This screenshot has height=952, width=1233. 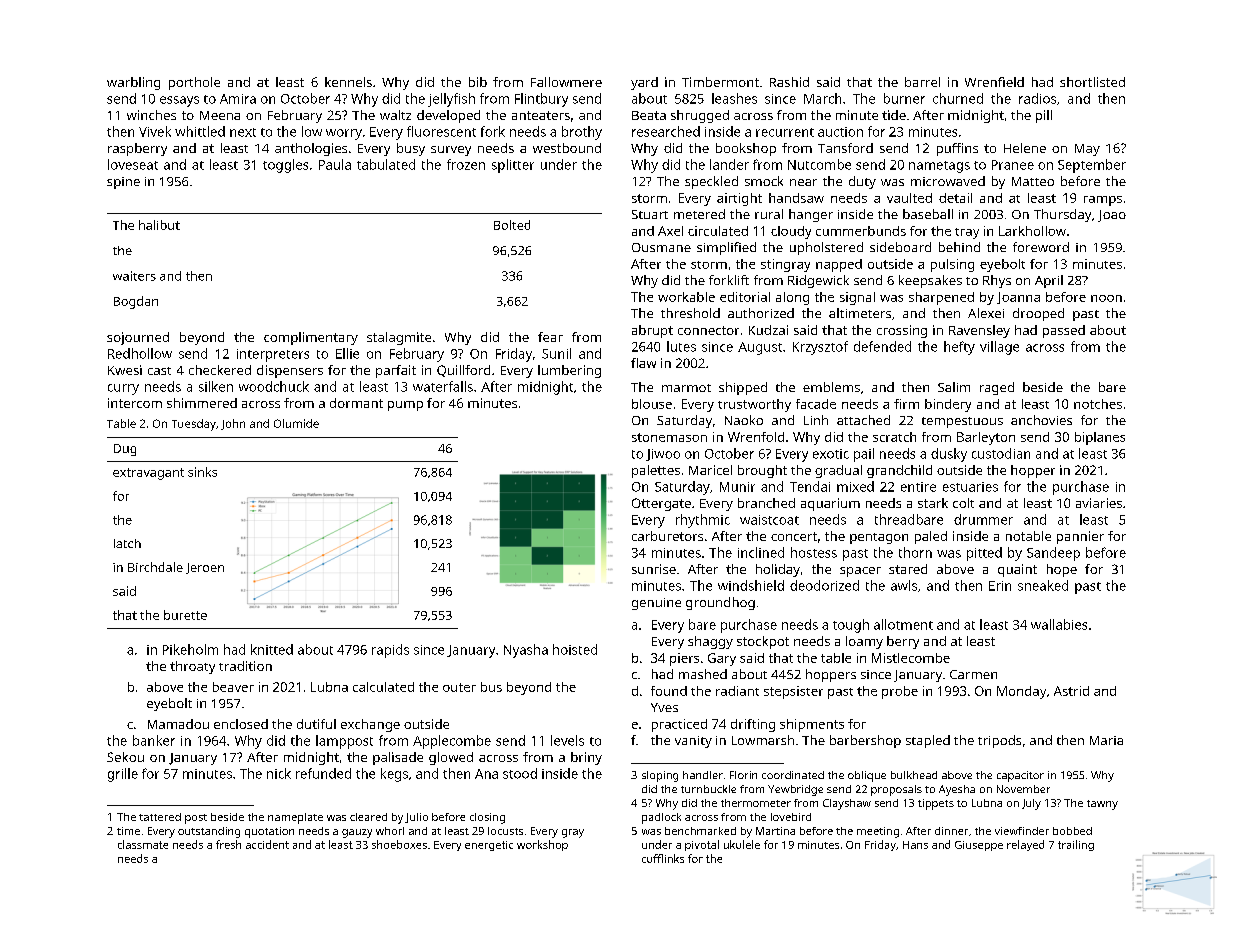 What do you see at coordinates (160, 817) in the screenshot?
I see `tattered` at bounding box center [160, 817].
